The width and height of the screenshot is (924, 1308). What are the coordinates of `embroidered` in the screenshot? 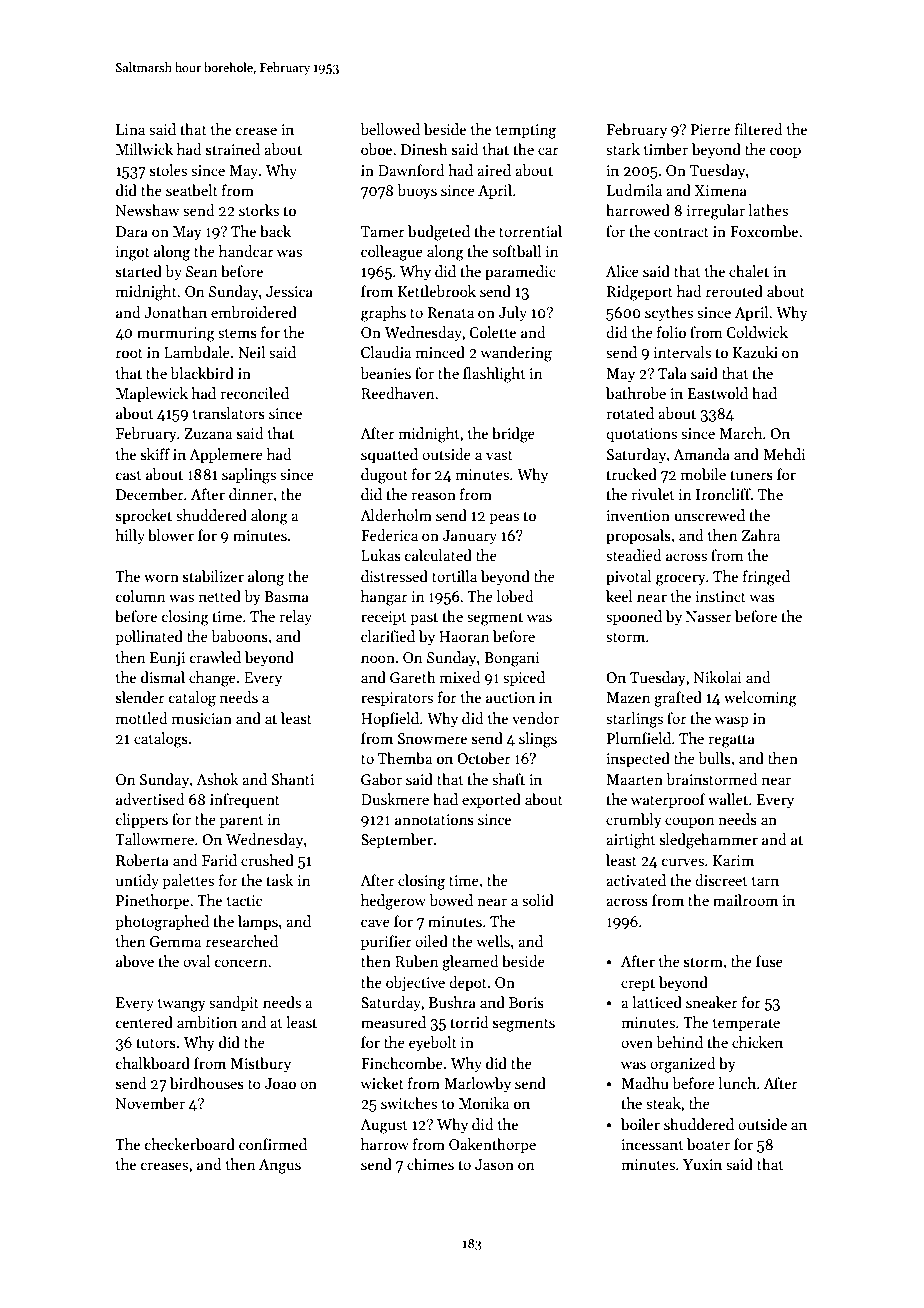 It's located at (254, 312).
